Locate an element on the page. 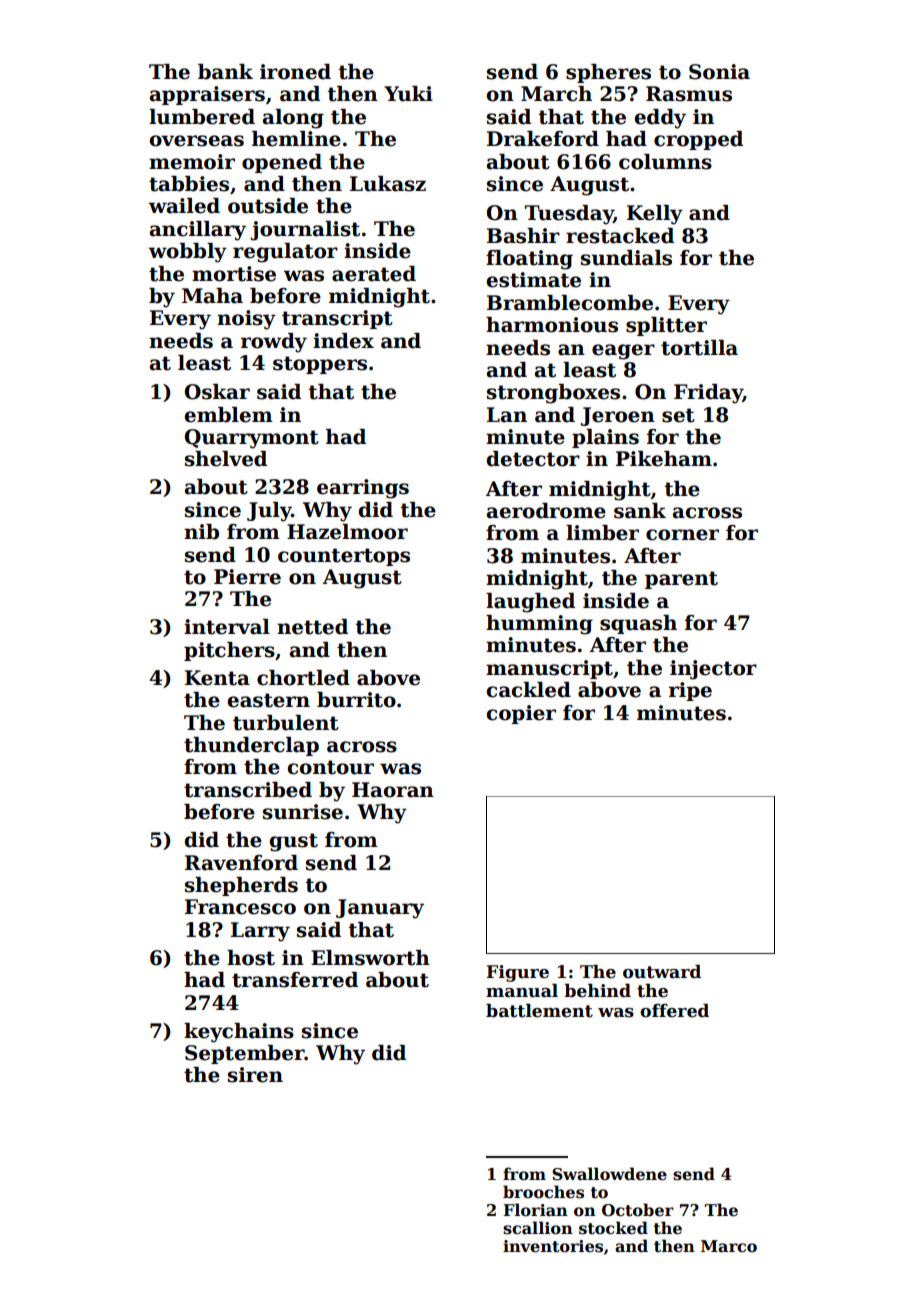  Sonia is located at coordinates (719, 72).
